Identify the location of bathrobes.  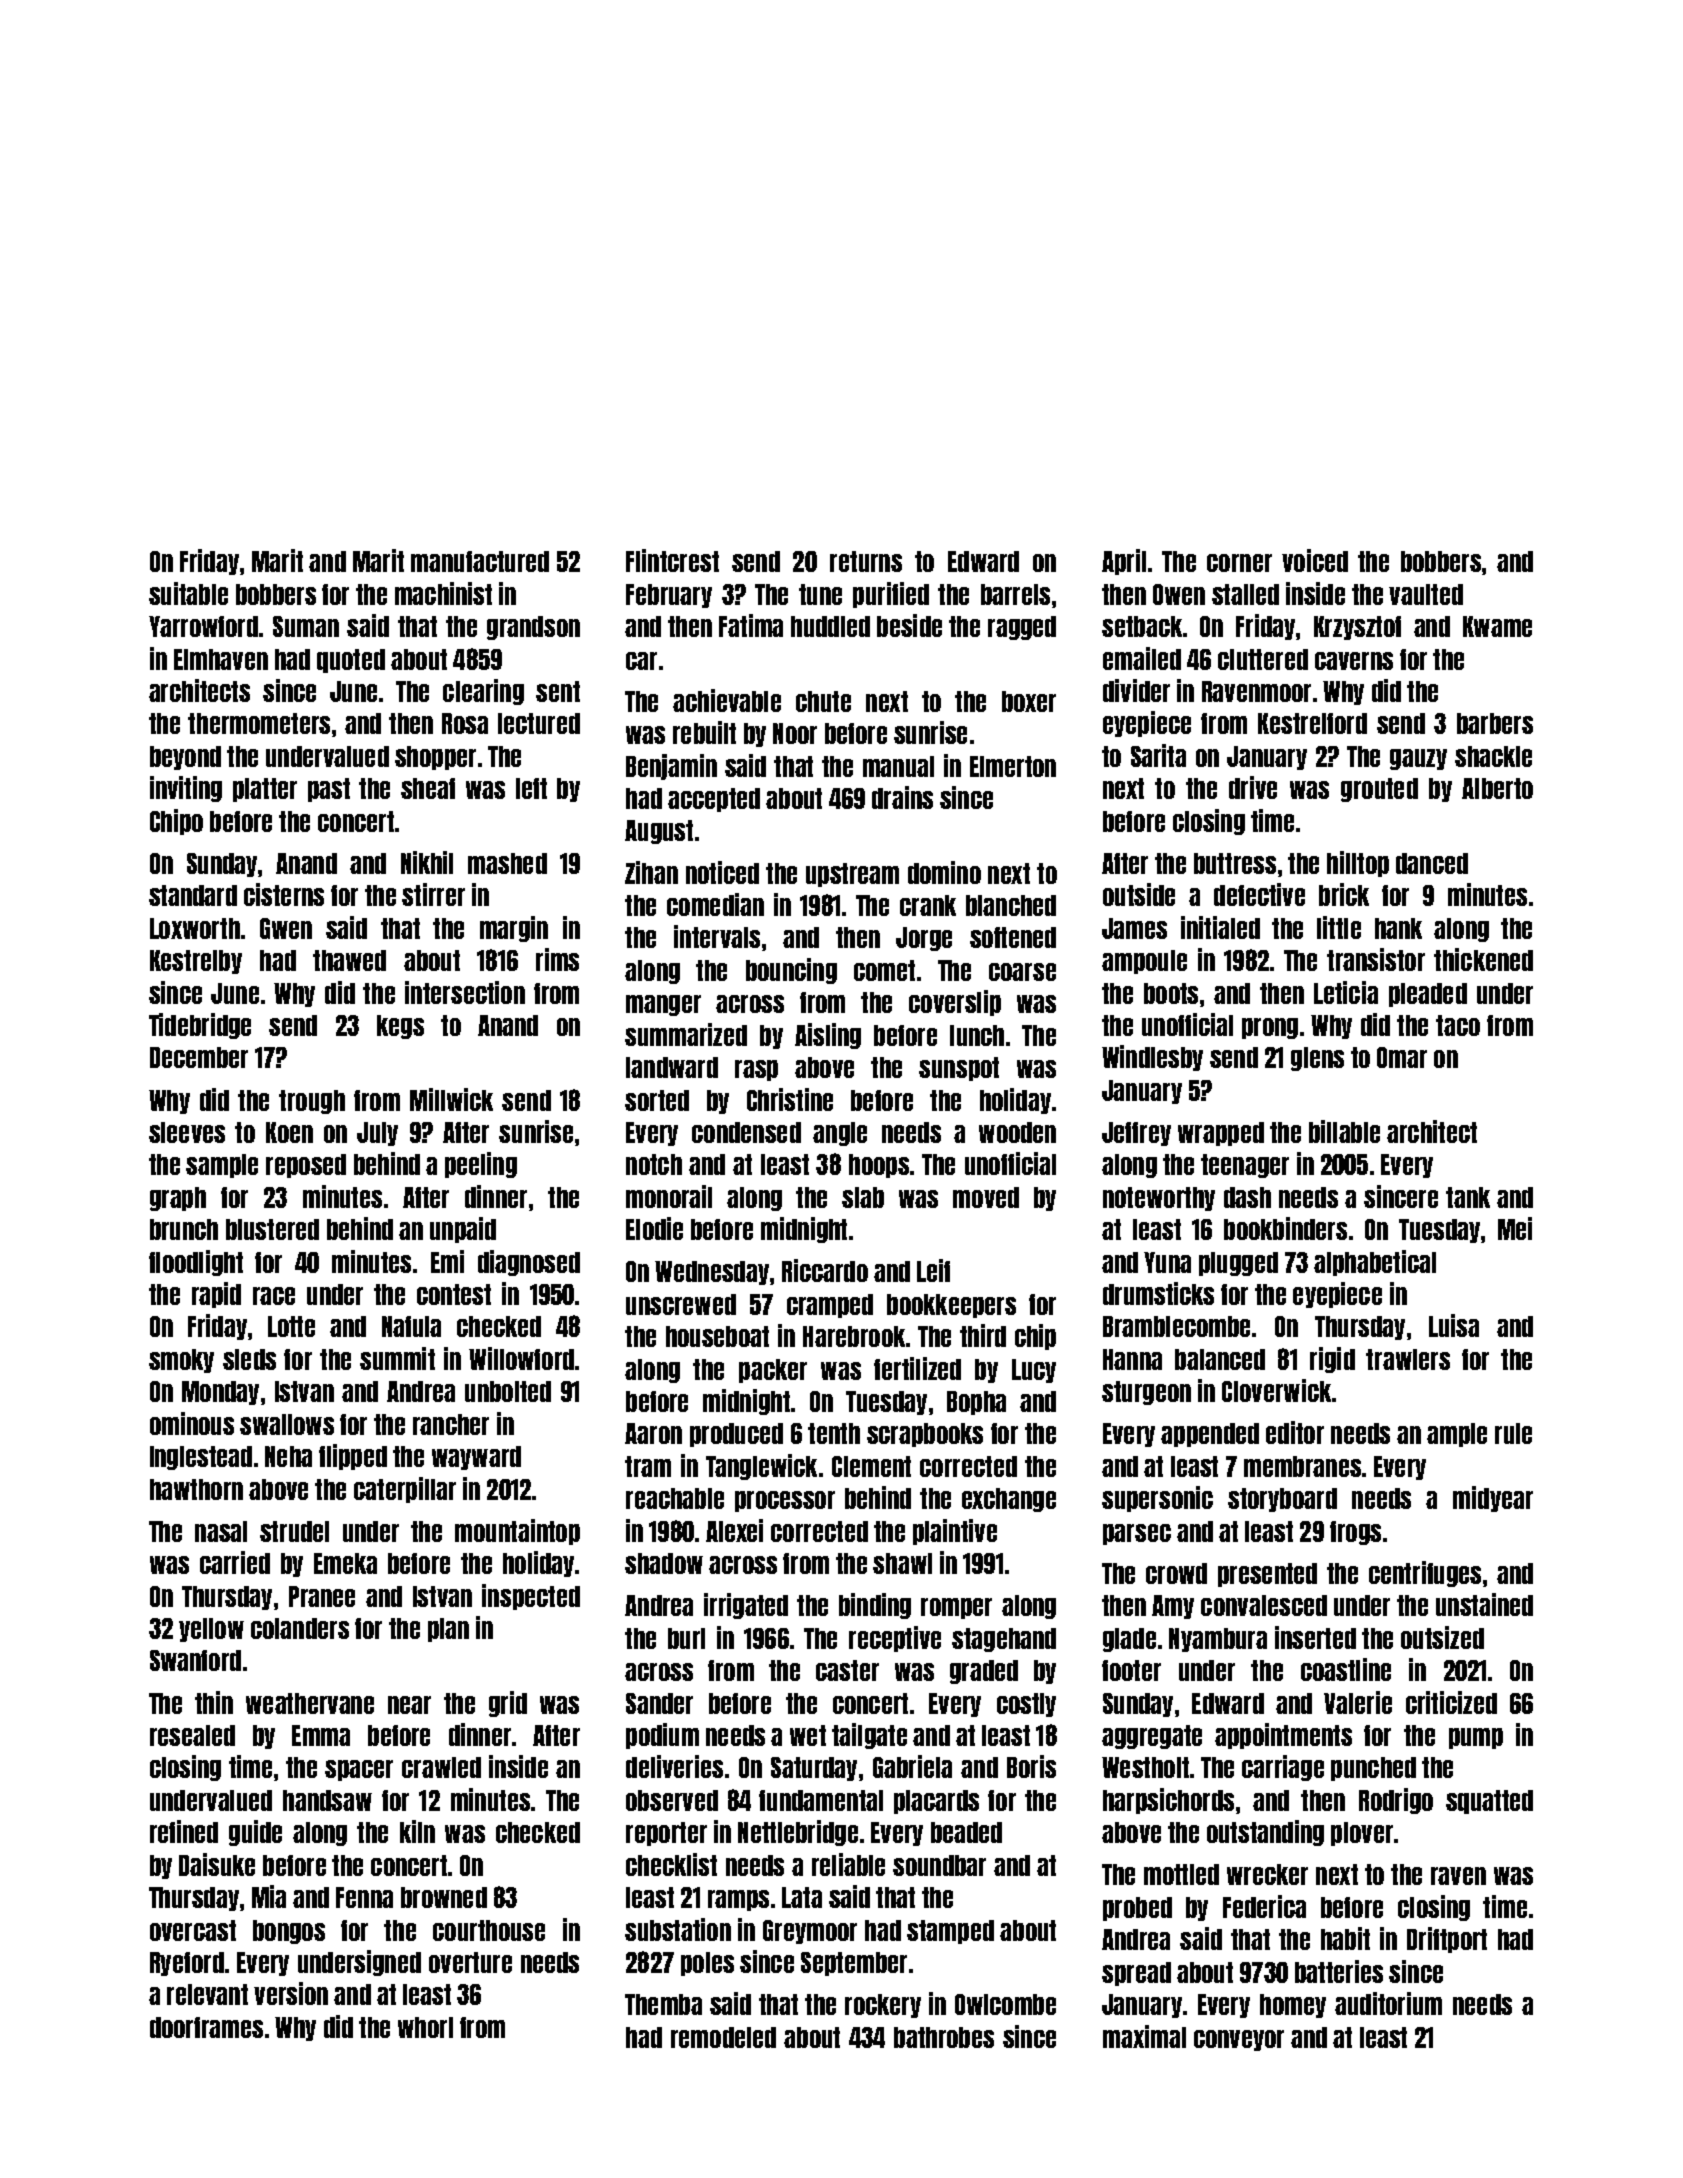
(944, 2037).
